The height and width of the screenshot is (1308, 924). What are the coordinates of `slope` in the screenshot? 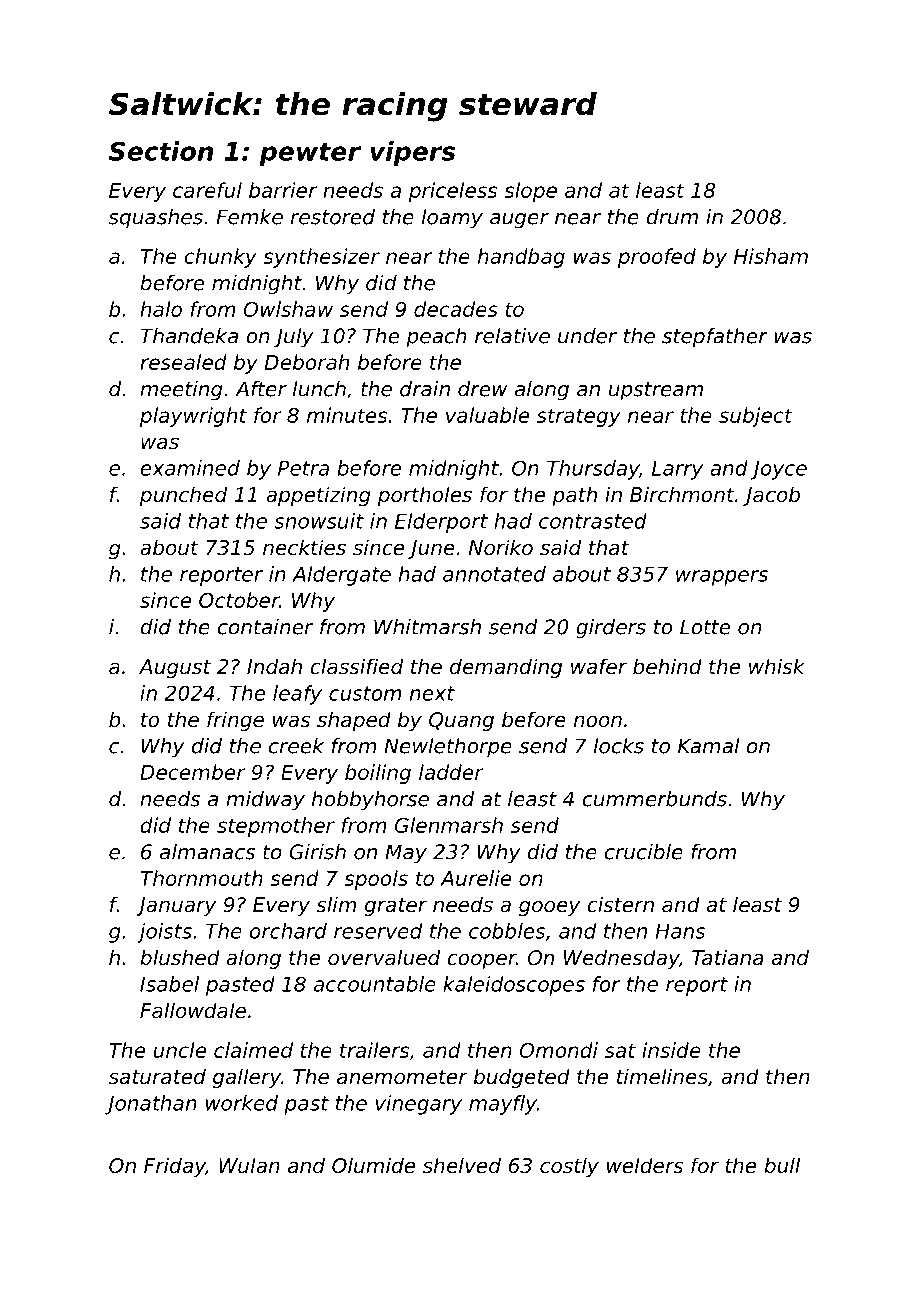 It's located at (530, 192).
